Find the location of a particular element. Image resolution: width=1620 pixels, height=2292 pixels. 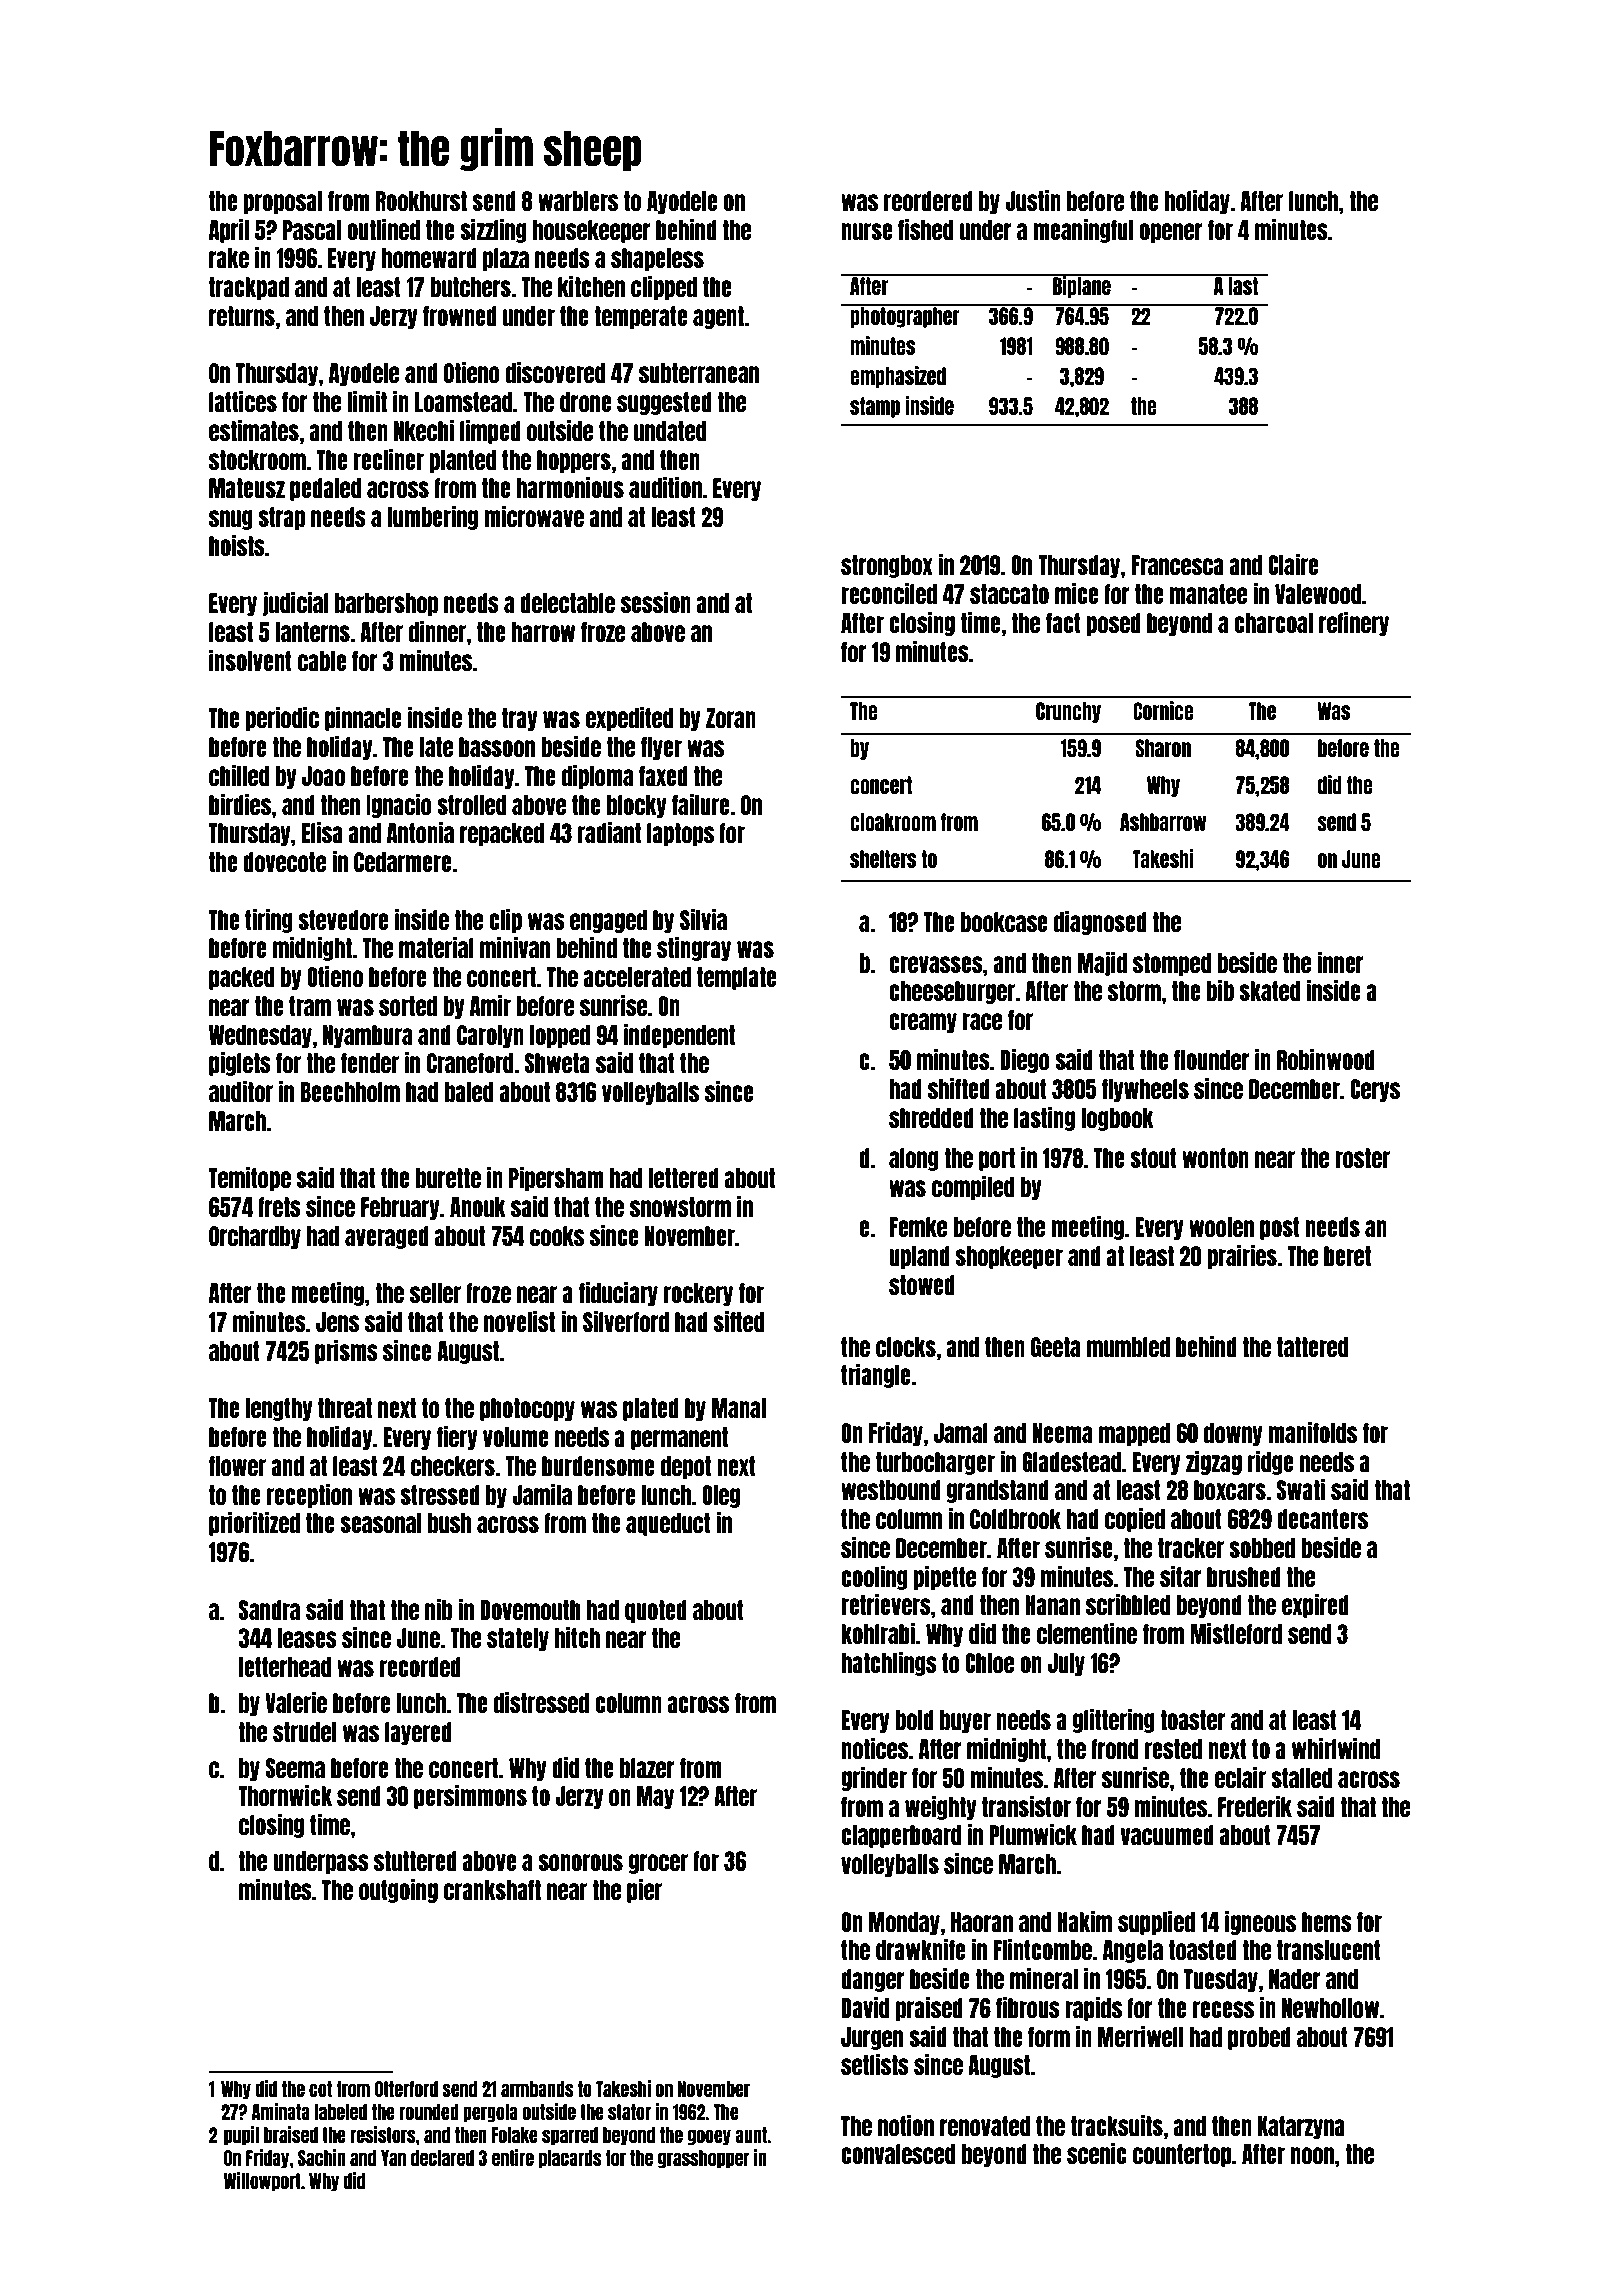

grandstand is located at coordinates (998, 1491).
